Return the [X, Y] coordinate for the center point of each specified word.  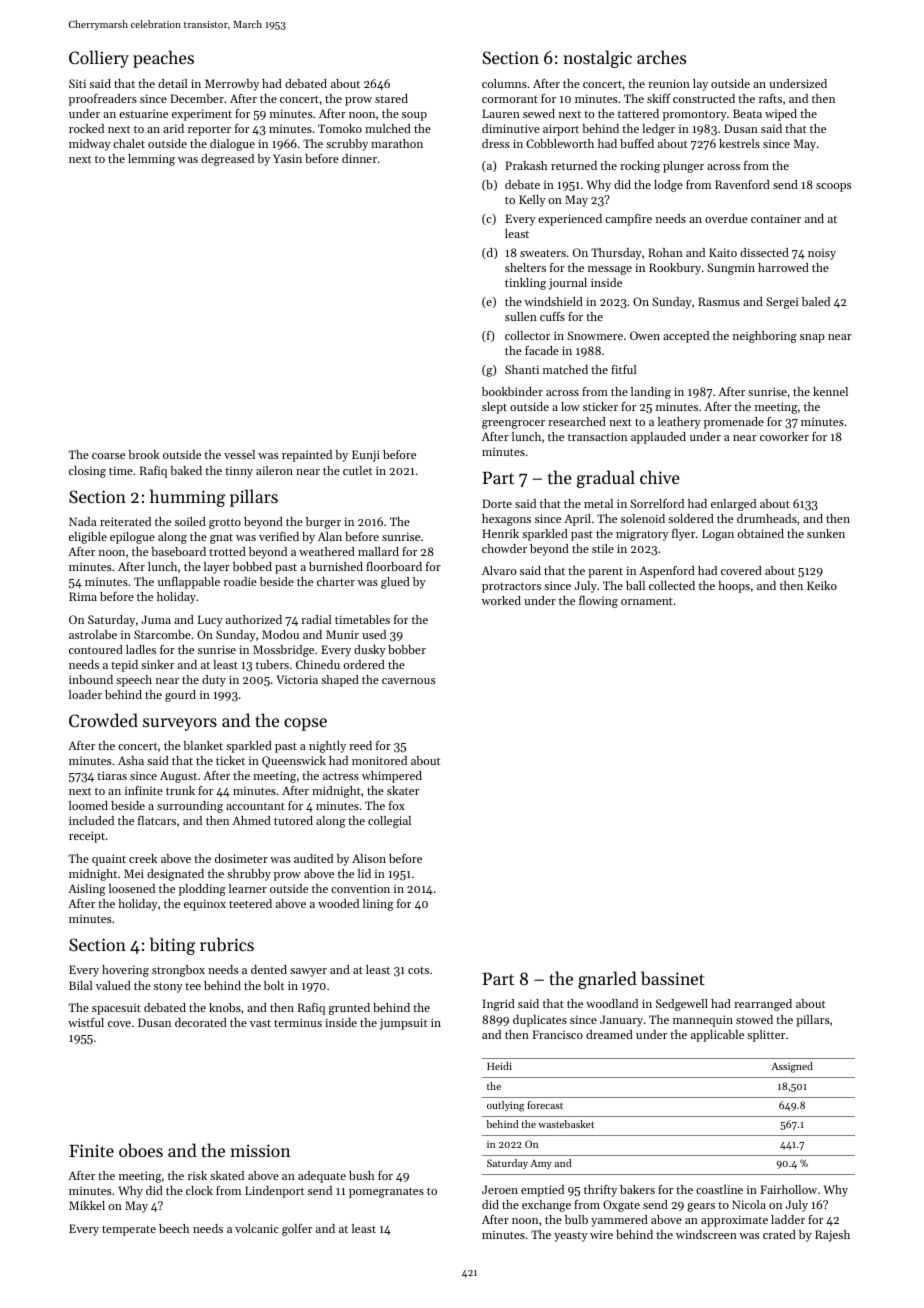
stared [391, 98]
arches [661, 57]
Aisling [86, 890]
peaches [163, 59]
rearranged [763, 1005]
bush [361, 1175]
